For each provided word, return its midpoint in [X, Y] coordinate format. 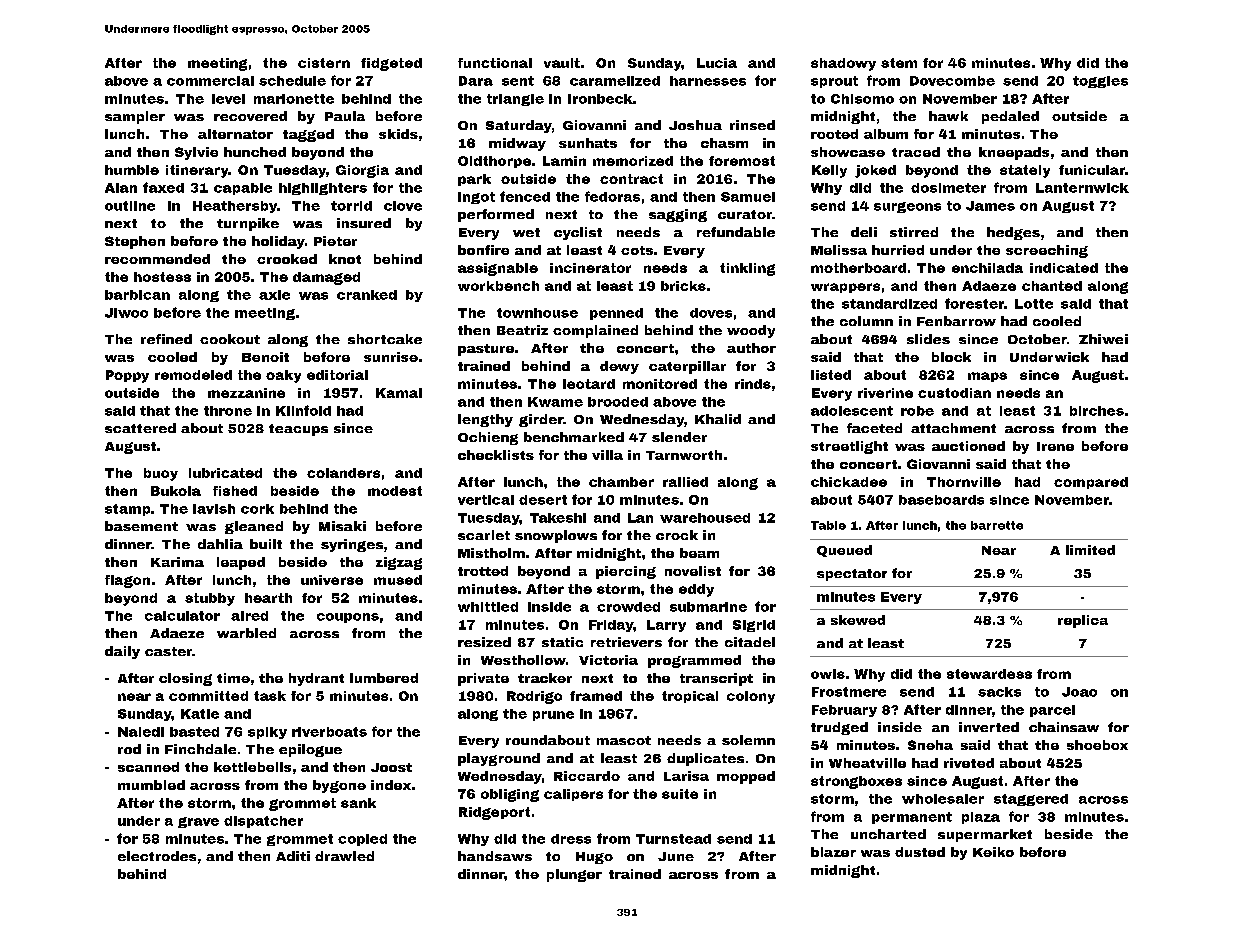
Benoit [265, 357]
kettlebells [252, 767]
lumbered [384, 678]
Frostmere [849, 692]
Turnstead [673, 839]
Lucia [717, 63]
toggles [1100, 82]
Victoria [608, 660]
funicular [1092, 170]
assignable [498, 269]
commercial [210, 81]
